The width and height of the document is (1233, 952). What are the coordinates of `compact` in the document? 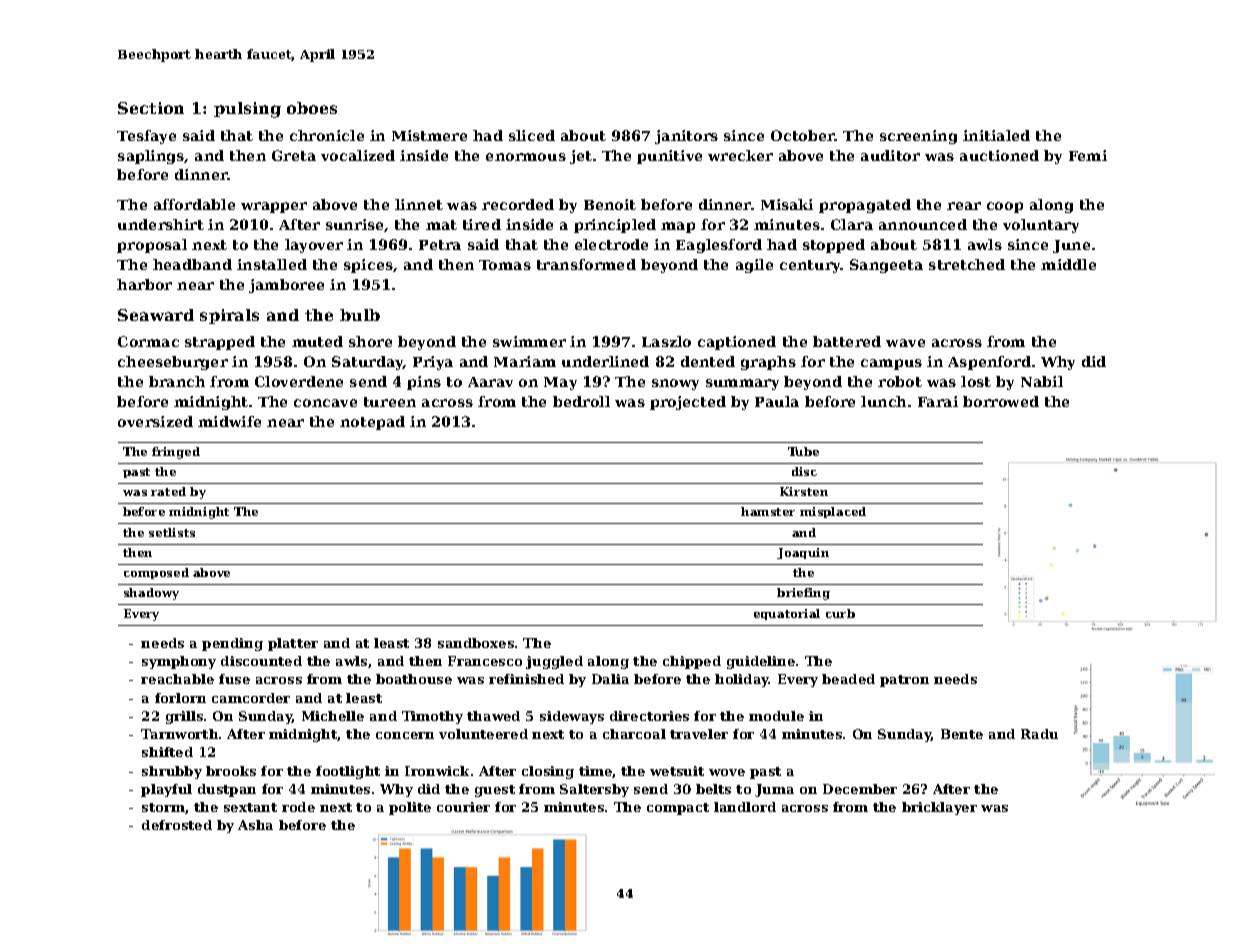 It's located at (678, 809).
